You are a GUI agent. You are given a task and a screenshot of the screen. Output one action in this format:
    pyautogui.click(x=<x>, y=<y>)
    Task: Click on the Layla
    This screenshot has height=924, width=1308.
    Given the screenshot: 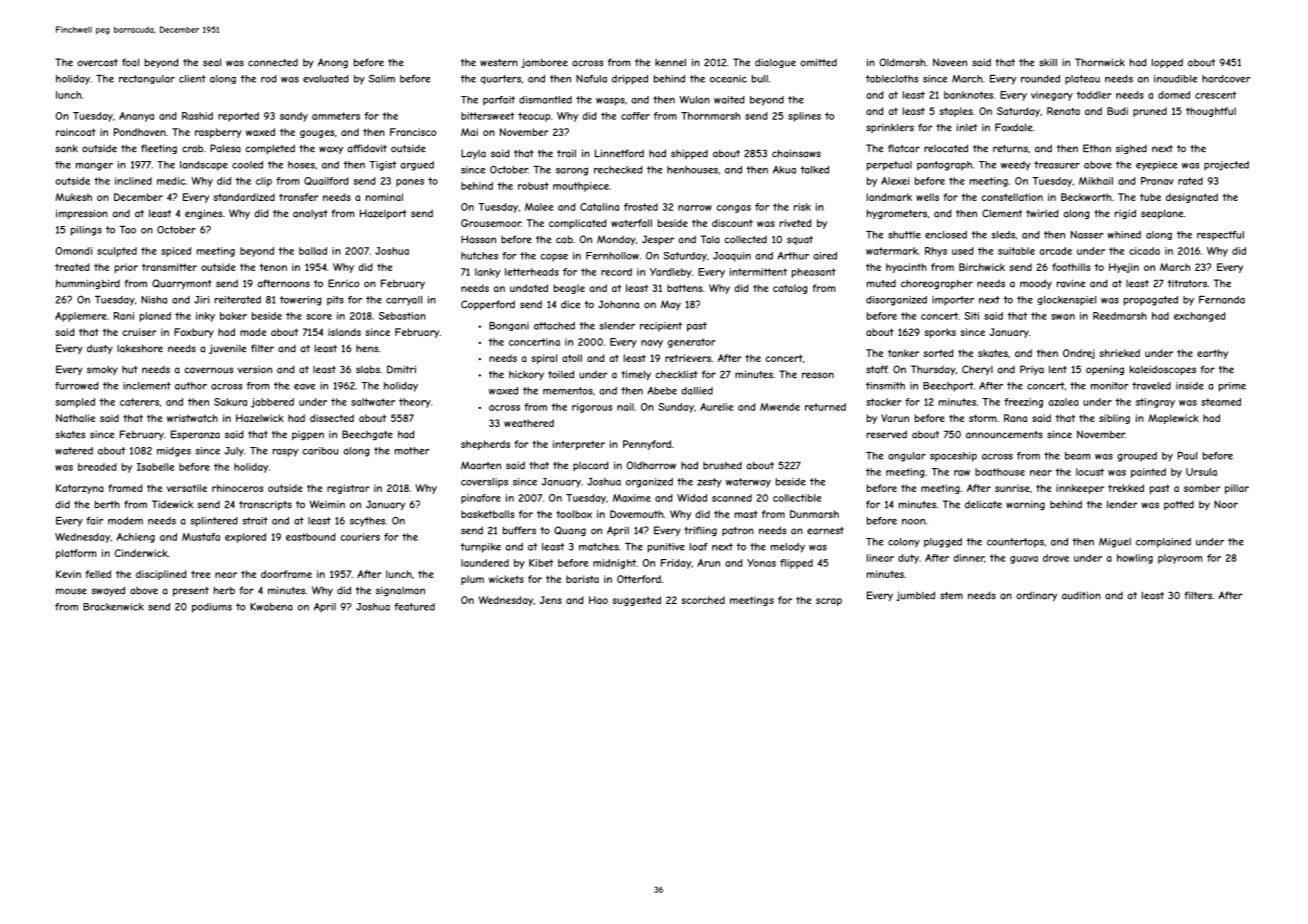 What is the action you would take?
    pyautogui.click(x=473, y=154)
